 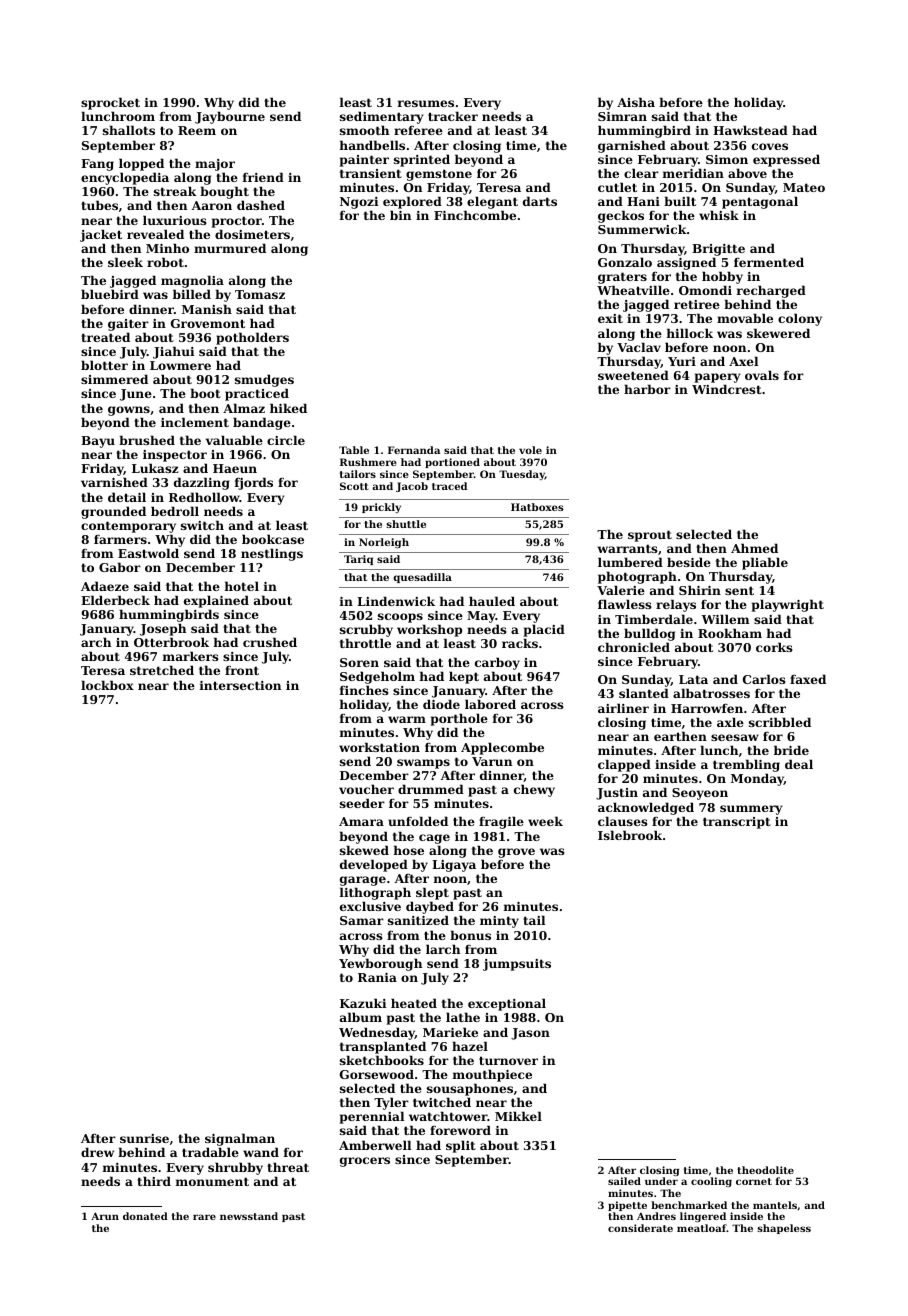 I want to click on hotel, so click(x=242, y=586).
